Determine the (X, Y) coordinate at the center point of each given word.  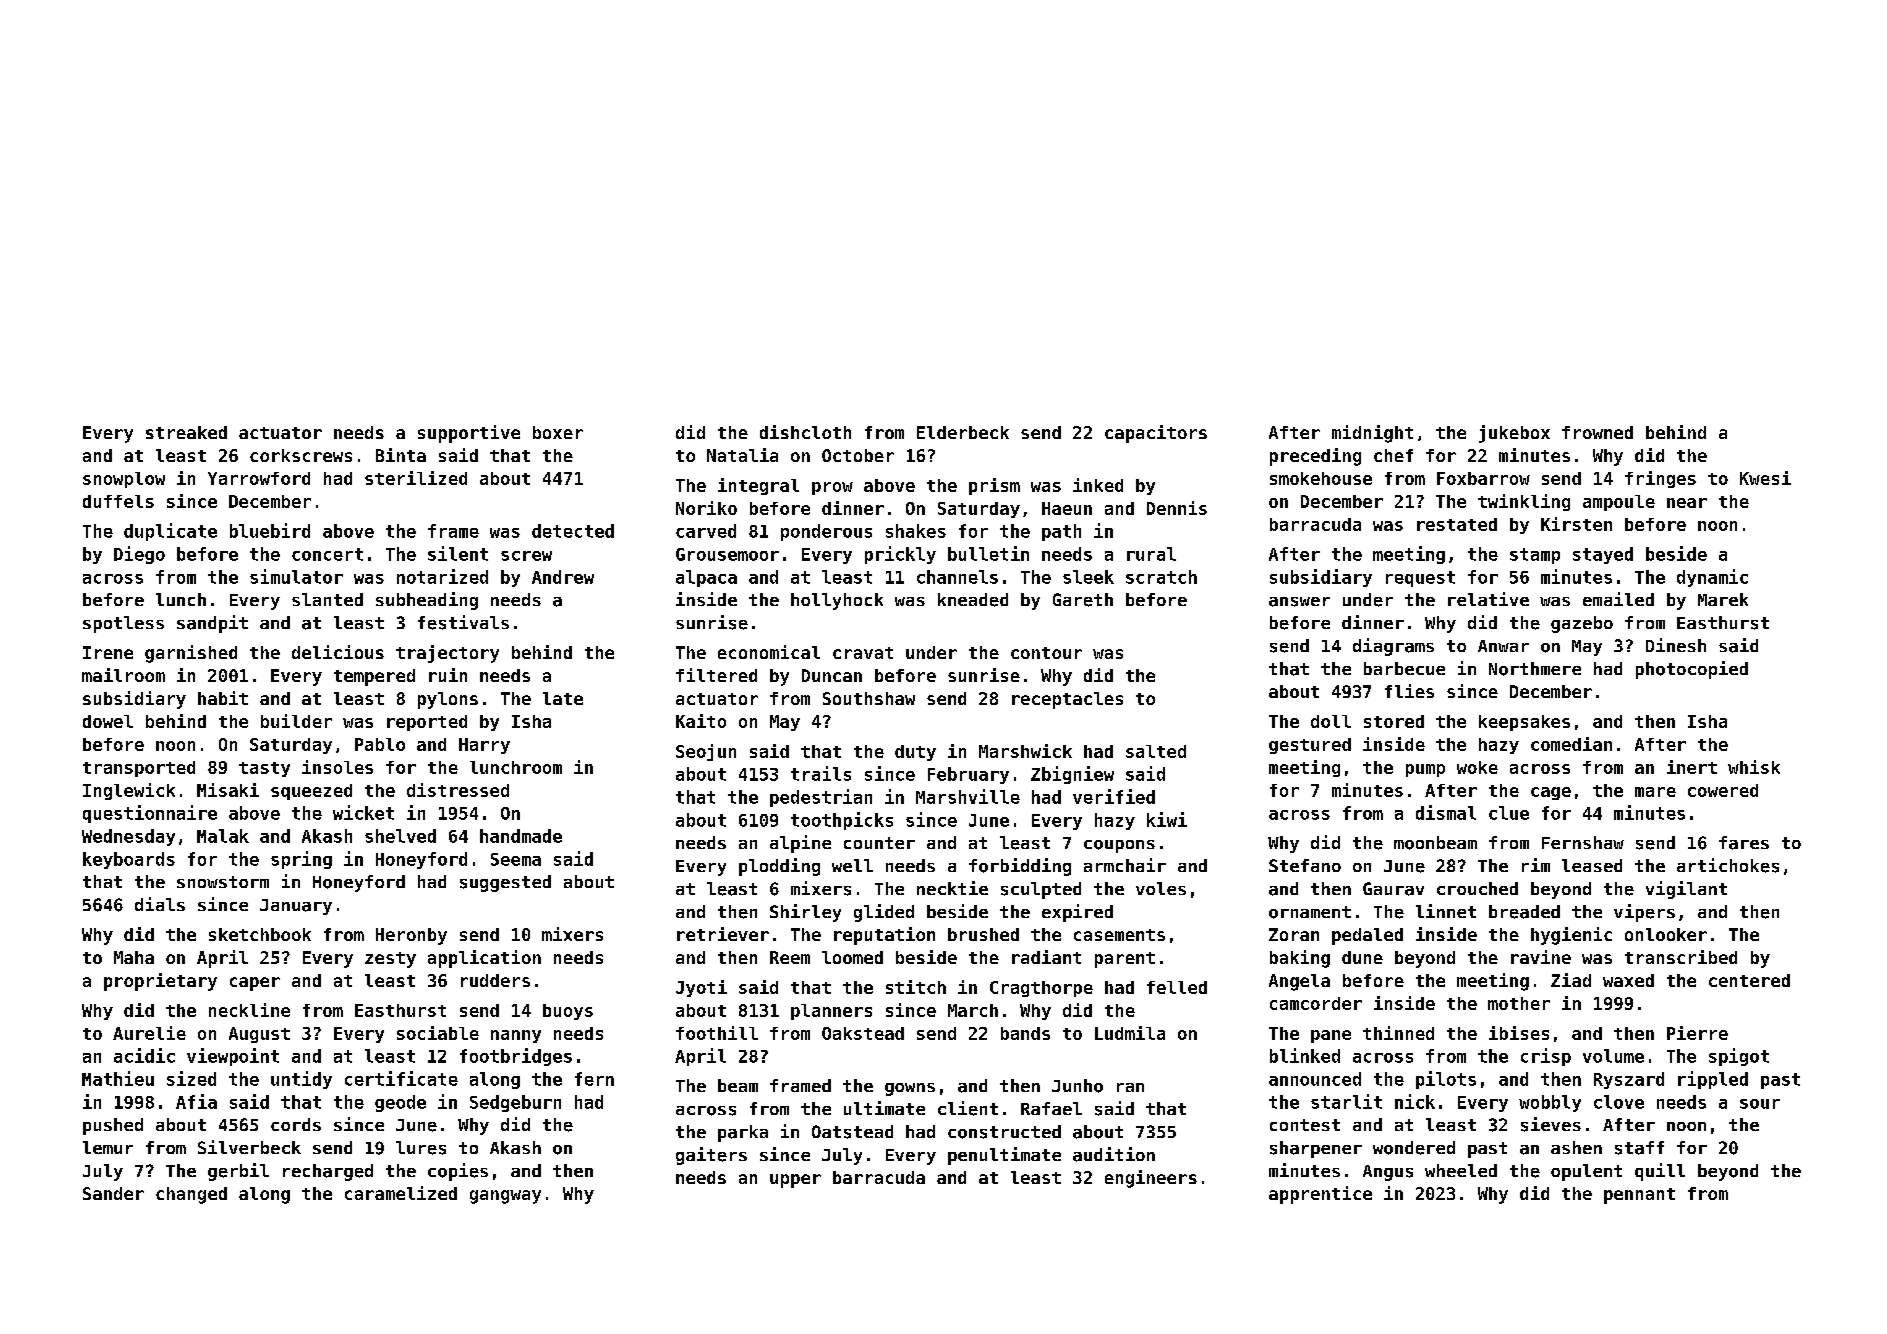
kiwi (1167, 819)
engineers (1151, 1179)
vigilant (1686, 890)
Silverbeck (249, 1147)
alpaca (706, 578)
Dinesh (1676, 645)
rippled (1713, 1080)
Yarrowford (259, 478)
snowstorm (223, 882)
